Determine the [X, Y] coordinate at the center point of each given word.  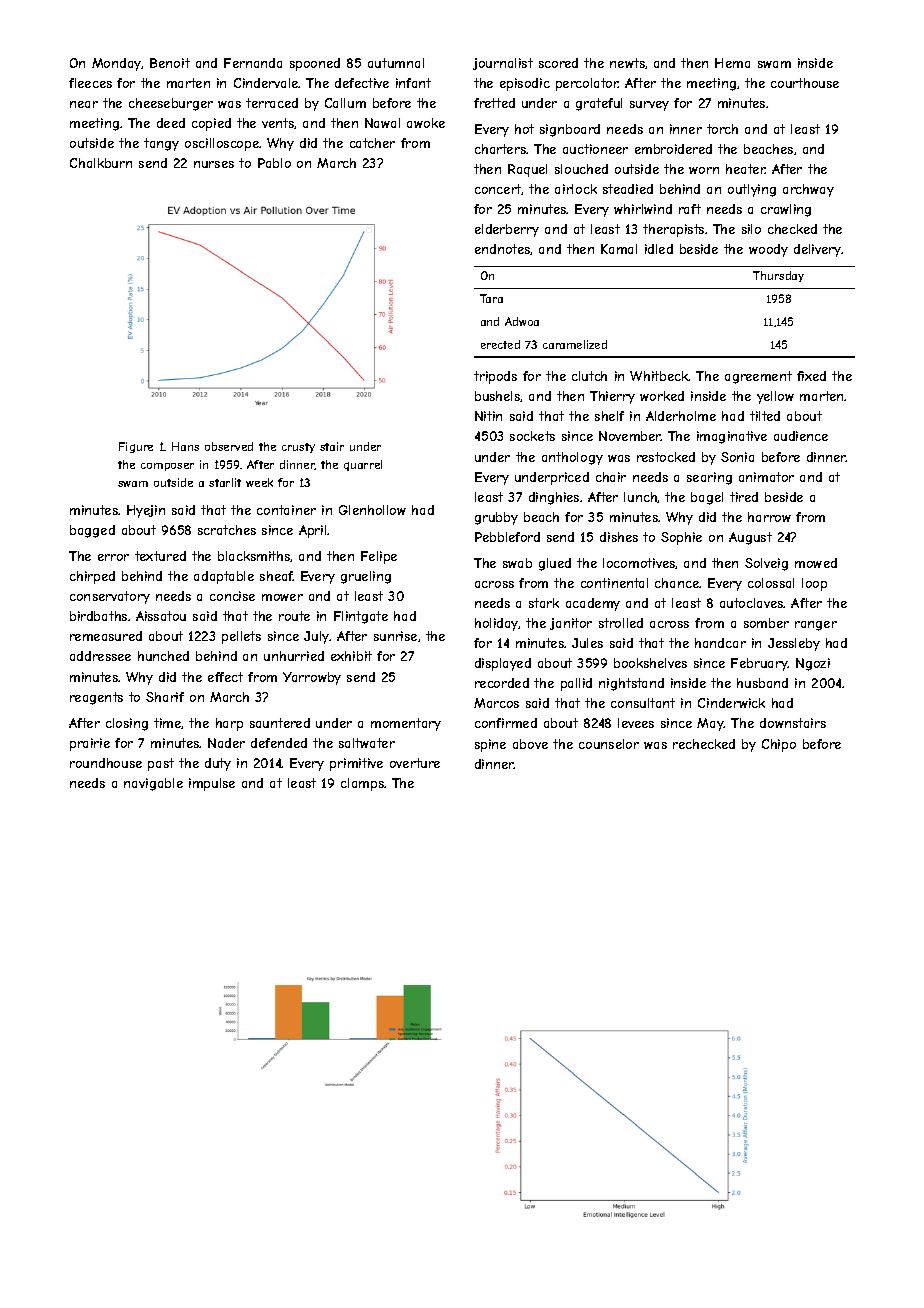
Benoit [170, 63]
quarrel [363, 465]
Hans [185, 446]
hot [524, 129]
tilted [765, 416]
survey [649, 106]
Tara [491, 298]
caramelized [575, 344]
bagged [92, 531]
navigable [153, 784]
